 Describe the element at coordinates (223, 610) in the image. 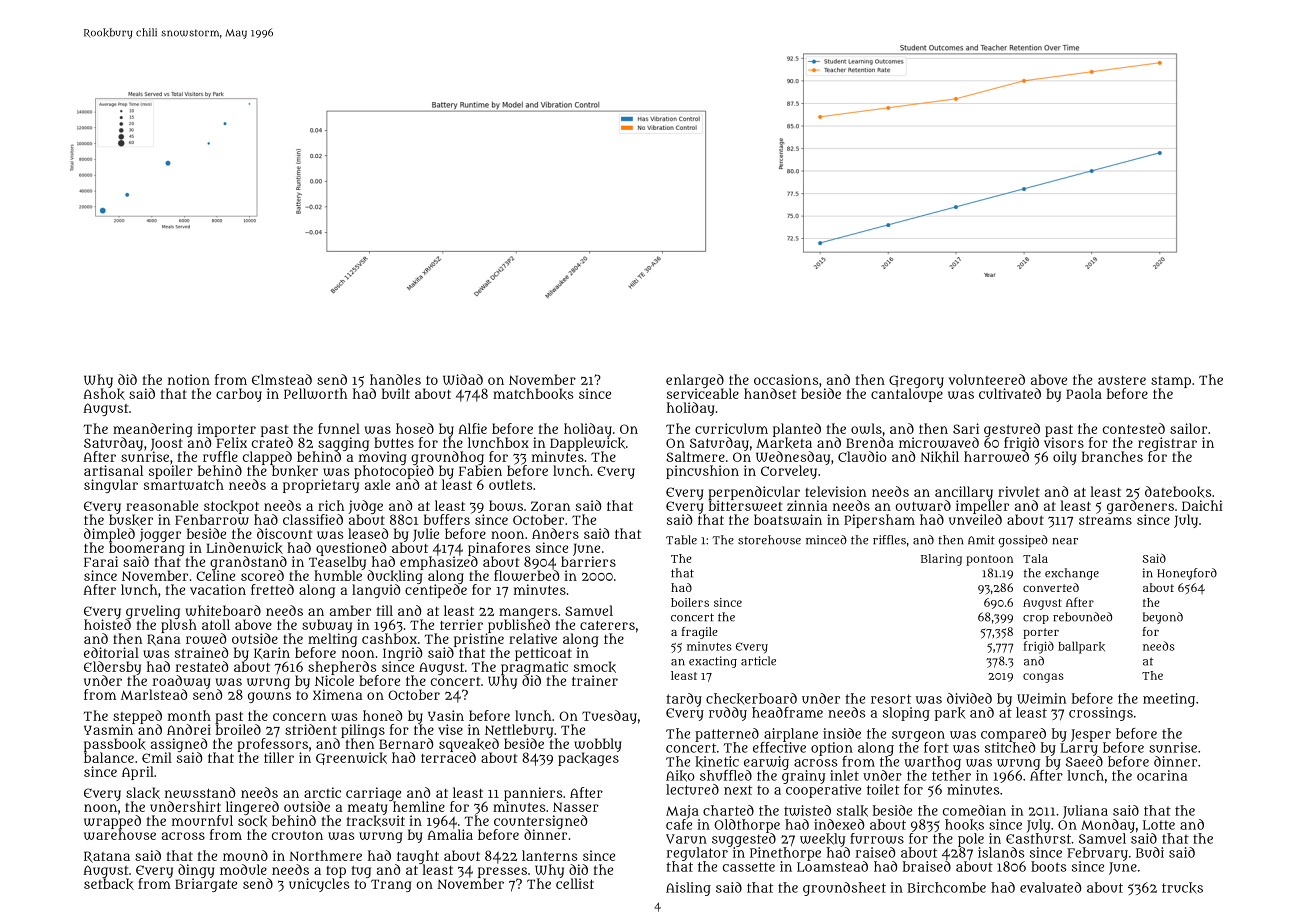

I see `whiteboard` at that location.
